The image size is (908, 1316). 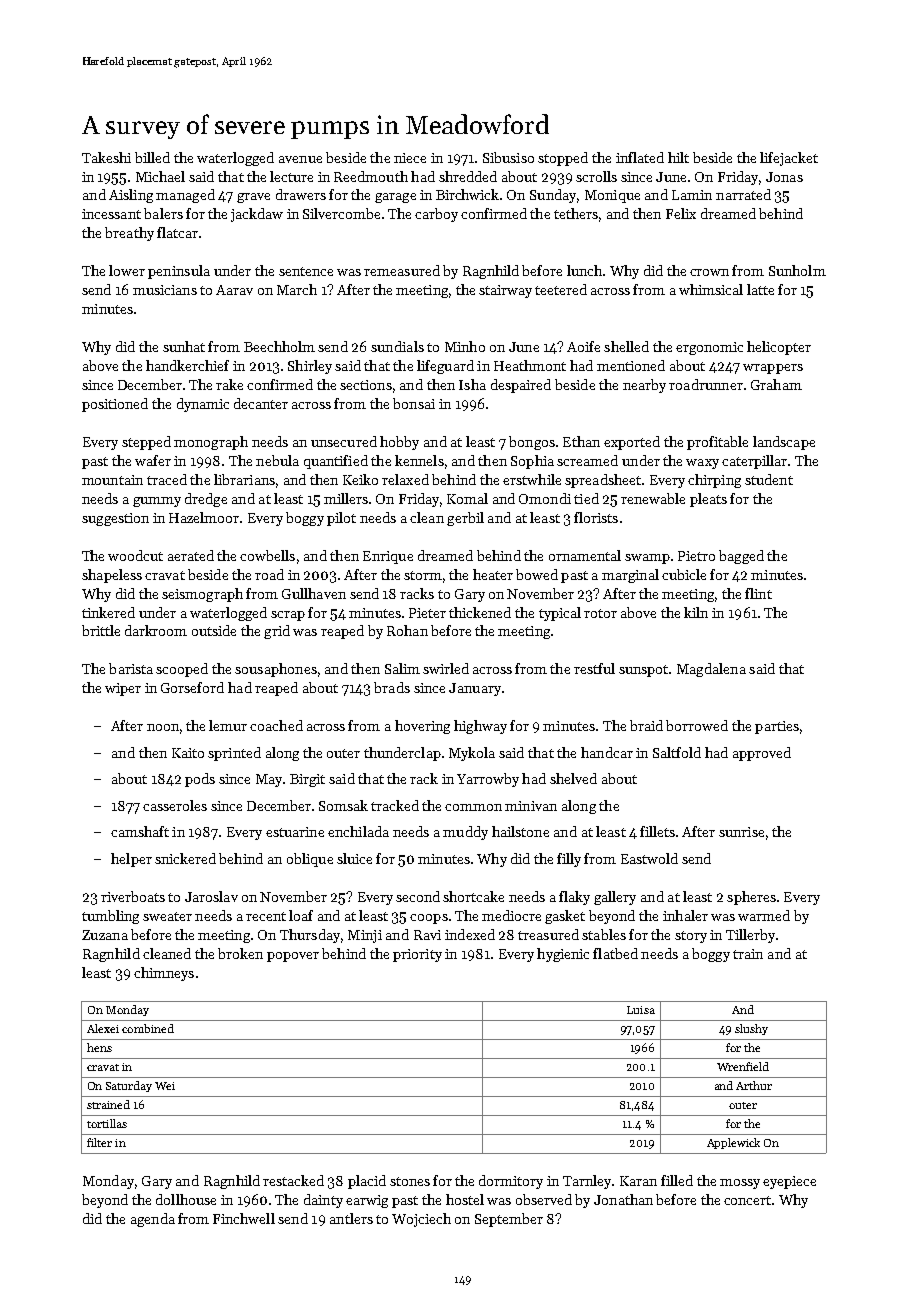 I want to click on Beechholm, so click(x=279, y=346).
